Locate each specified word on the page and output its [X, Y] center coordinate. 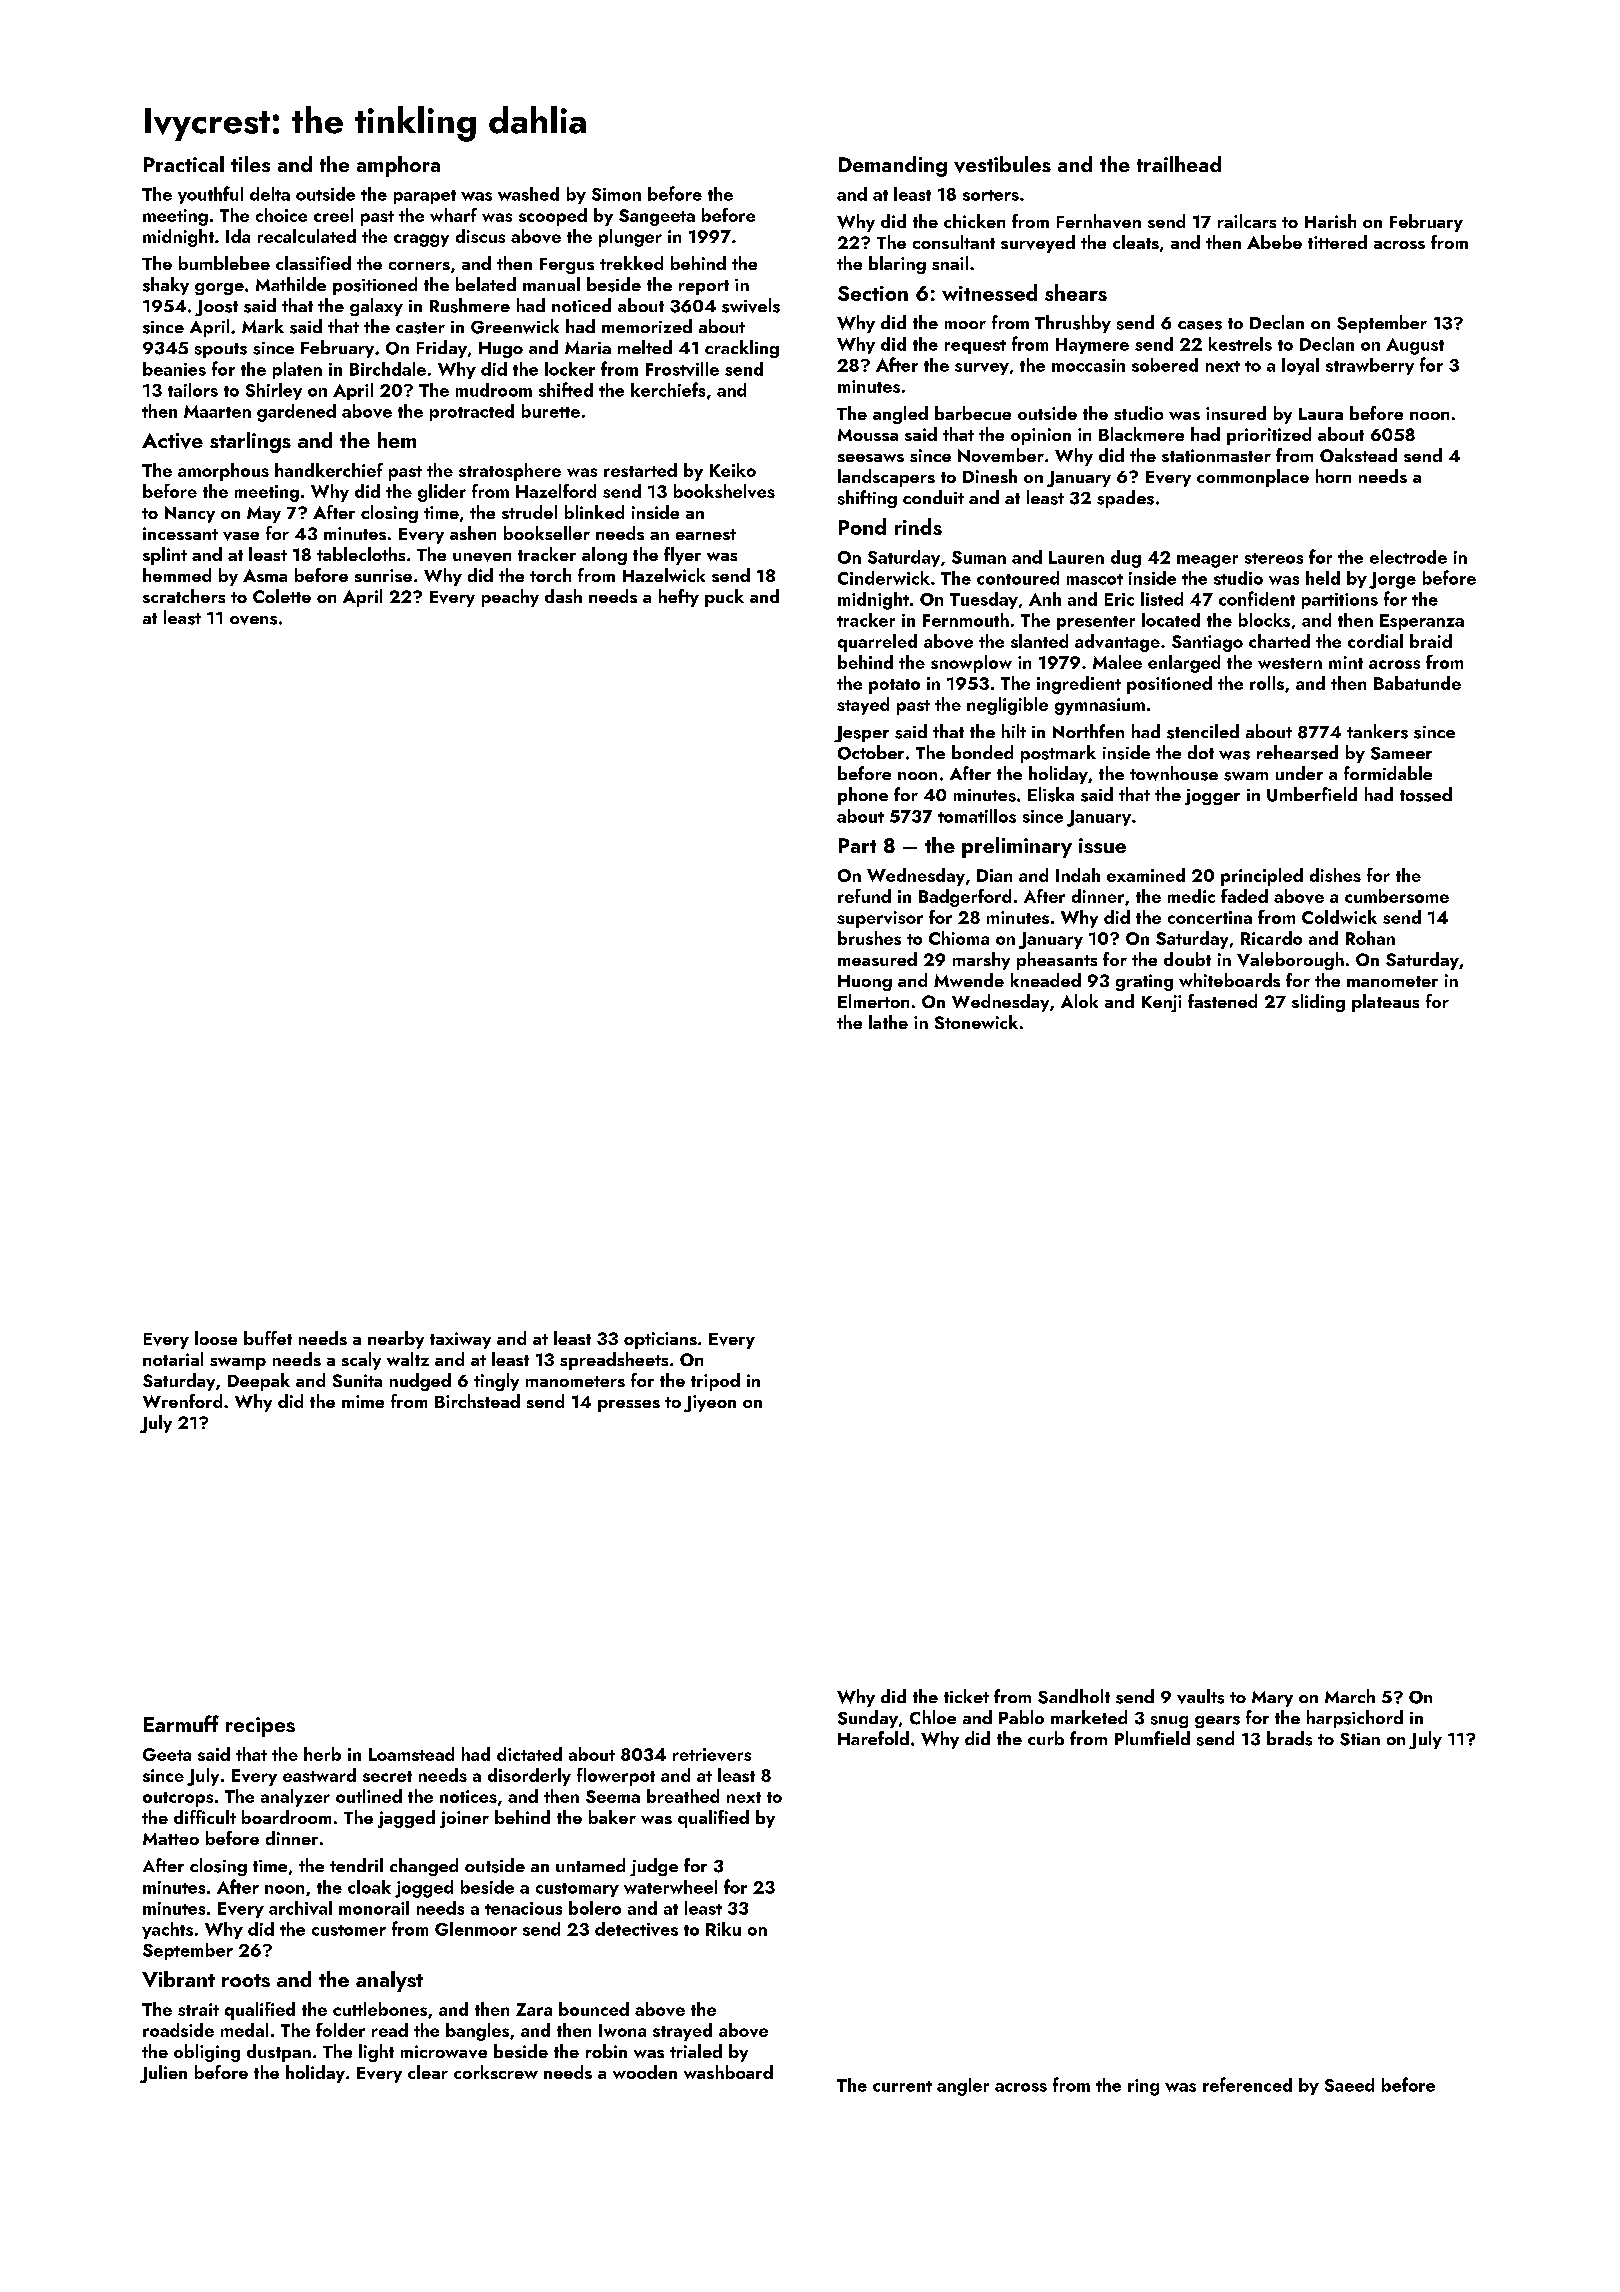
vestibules [1002, 164]
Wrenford [182, 1401]
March [1350, 1696]
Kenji [1161, 1003]
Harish [1330, 221]
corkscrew [496, 2072]
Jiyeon [710, 1403]
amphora [398, 166]
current [902, 2086]
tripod [715, 1382]
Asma [265, 575]
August [1415, 346]
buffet [268, 1338]
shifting [867, 499]
